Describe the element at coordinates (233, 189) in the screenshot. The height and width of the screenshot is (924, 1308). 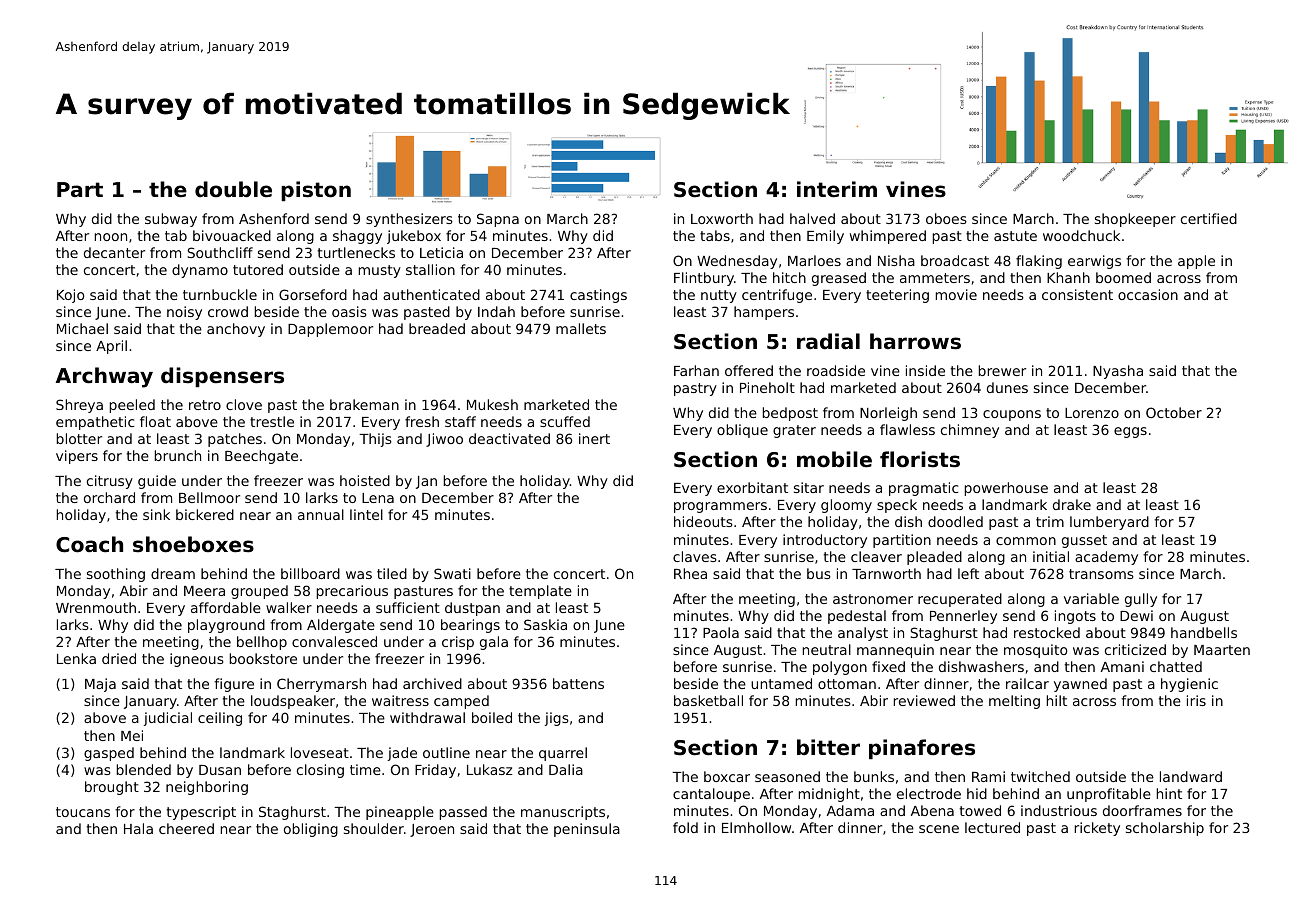
I see `double` at that location.
